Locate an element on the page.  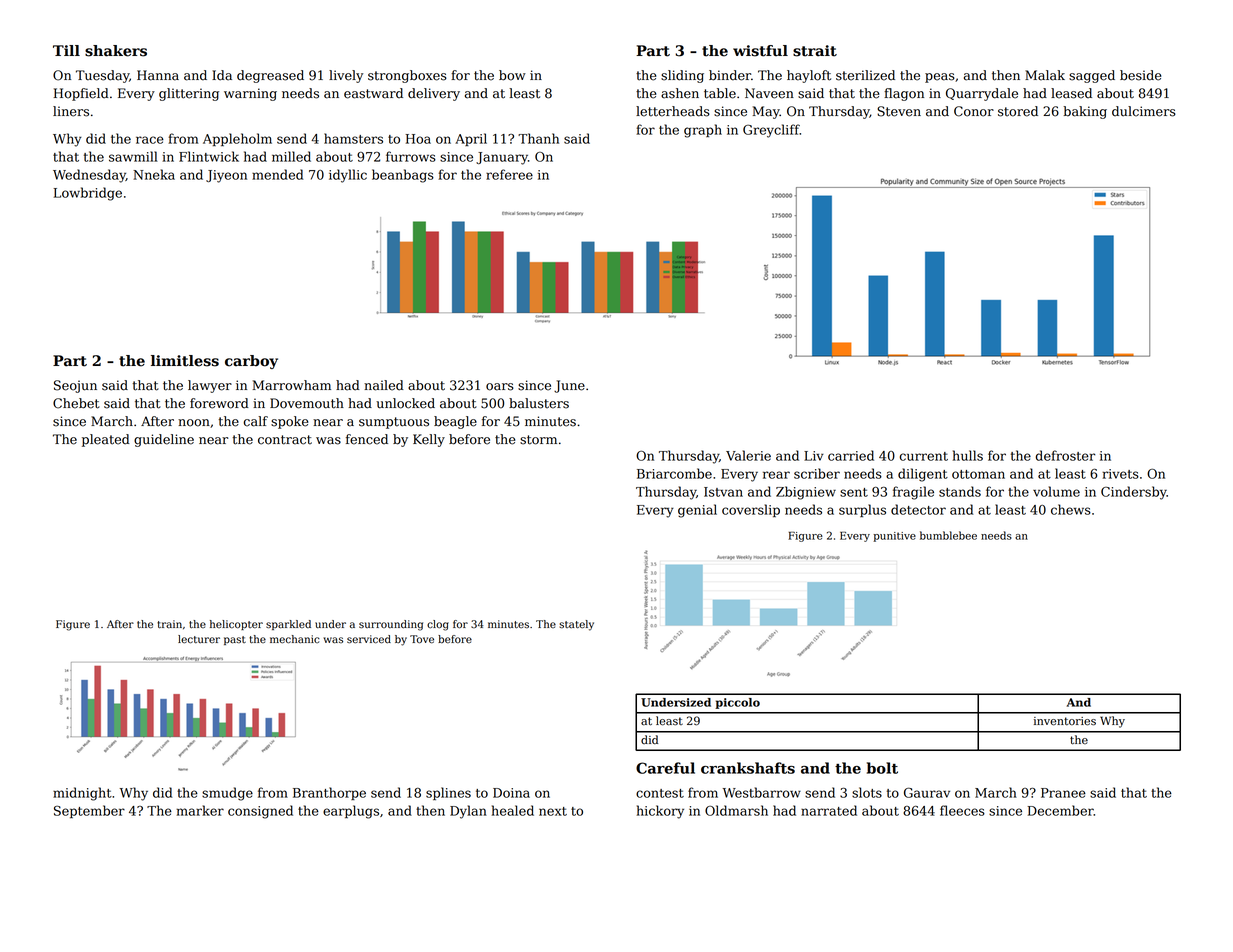
lecturer is located at coordinates (199, 639).
